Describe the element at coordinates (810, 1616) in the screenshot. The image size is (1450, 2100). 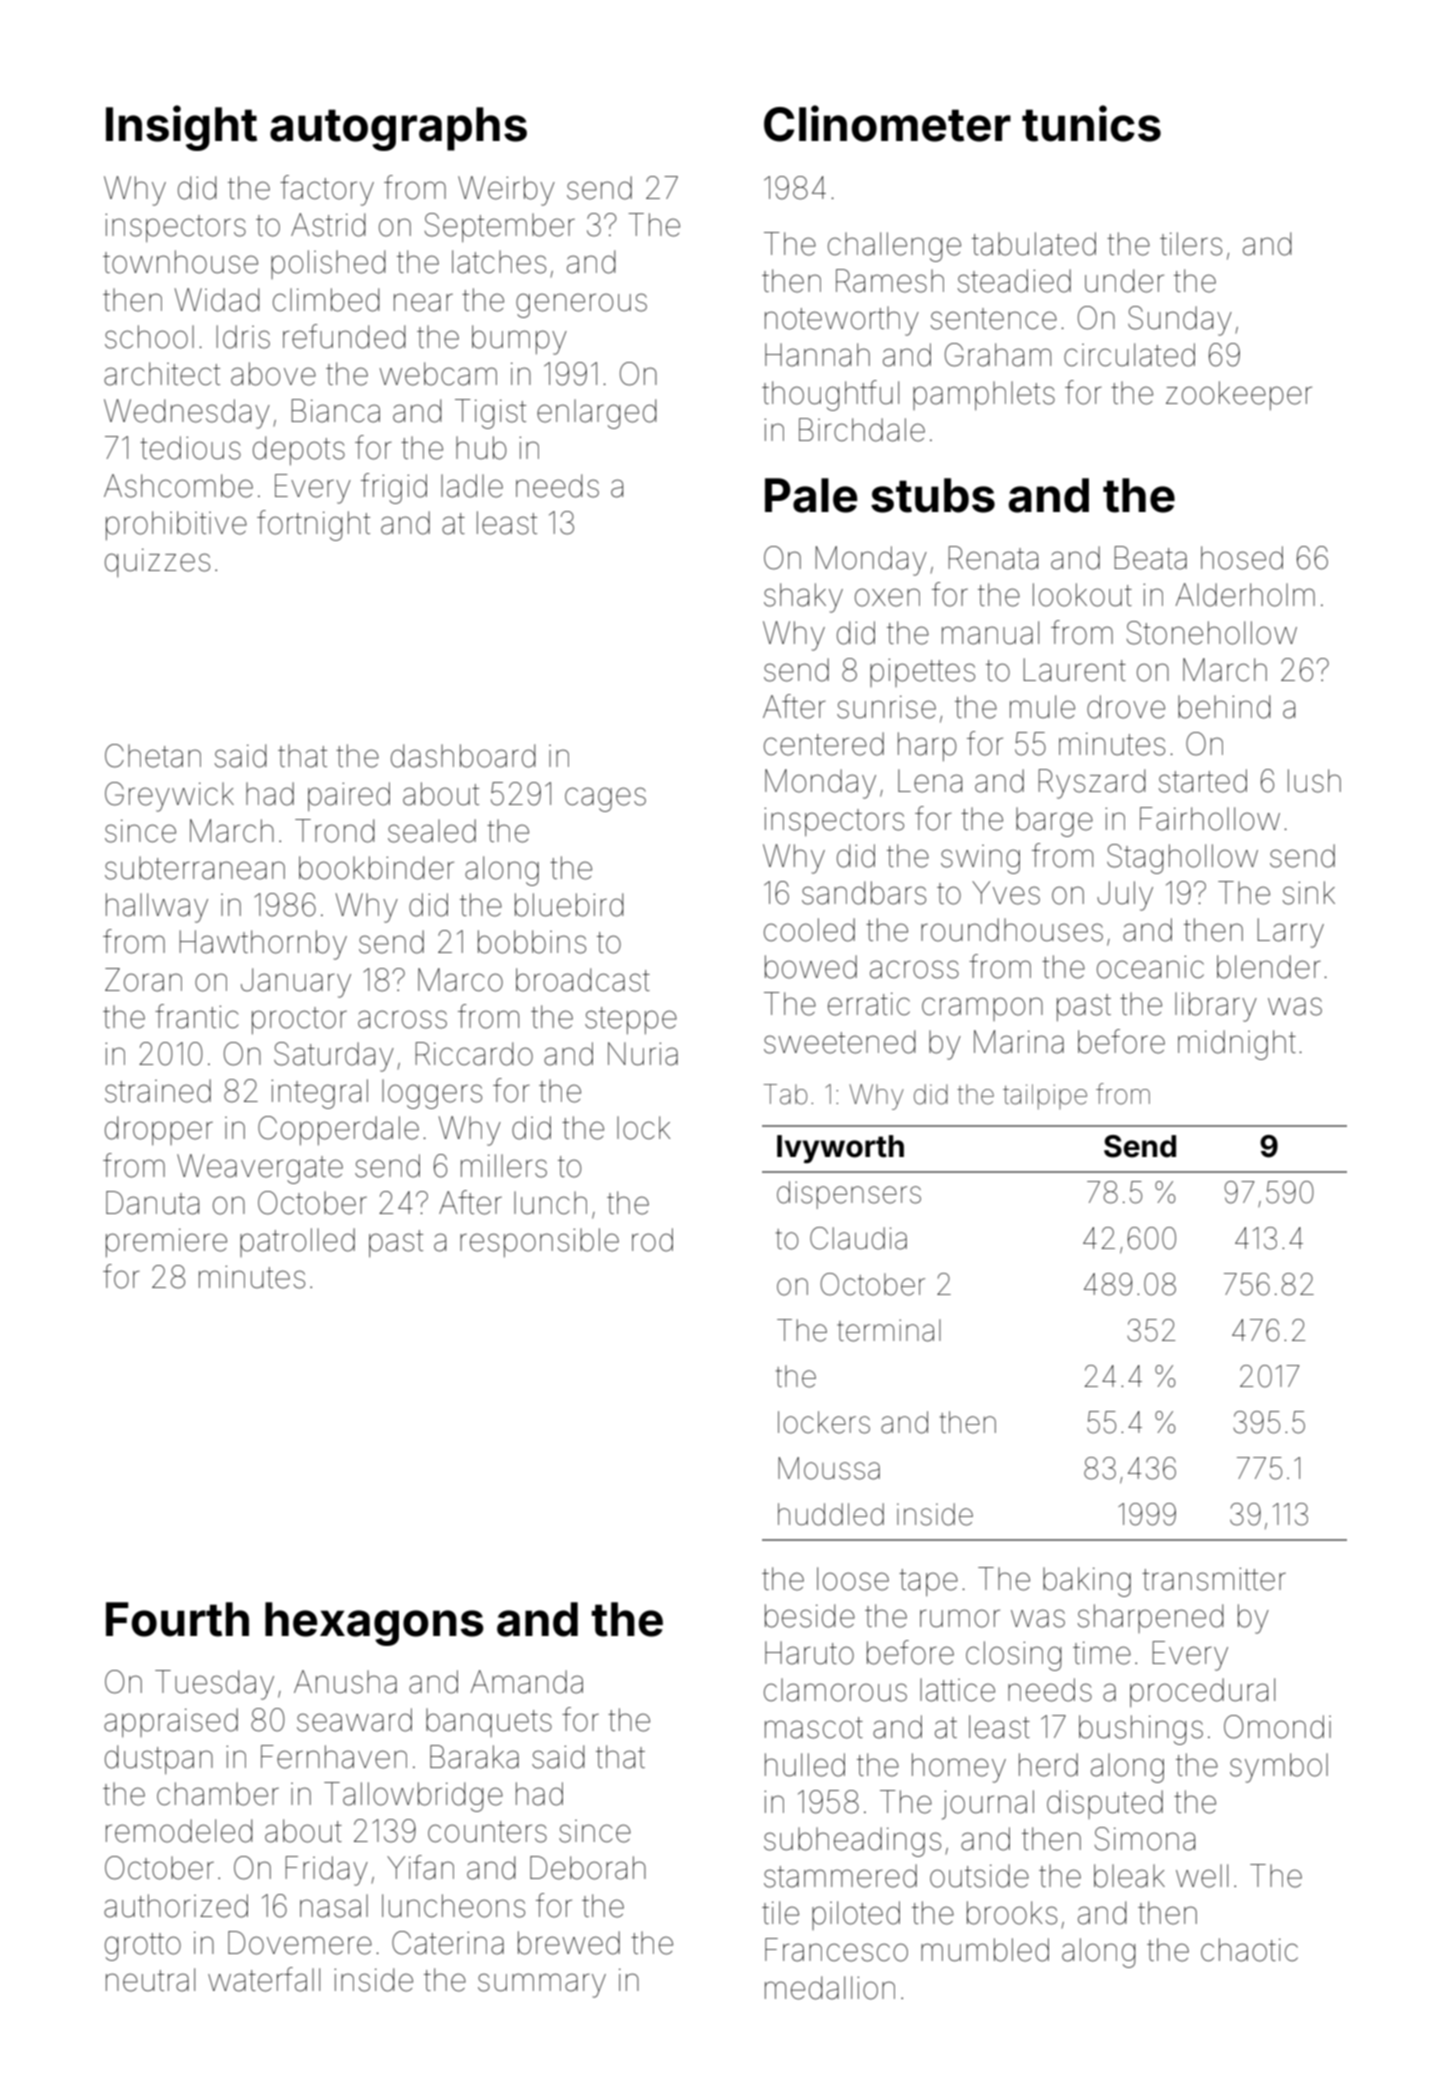
I see `beside` at that location.
